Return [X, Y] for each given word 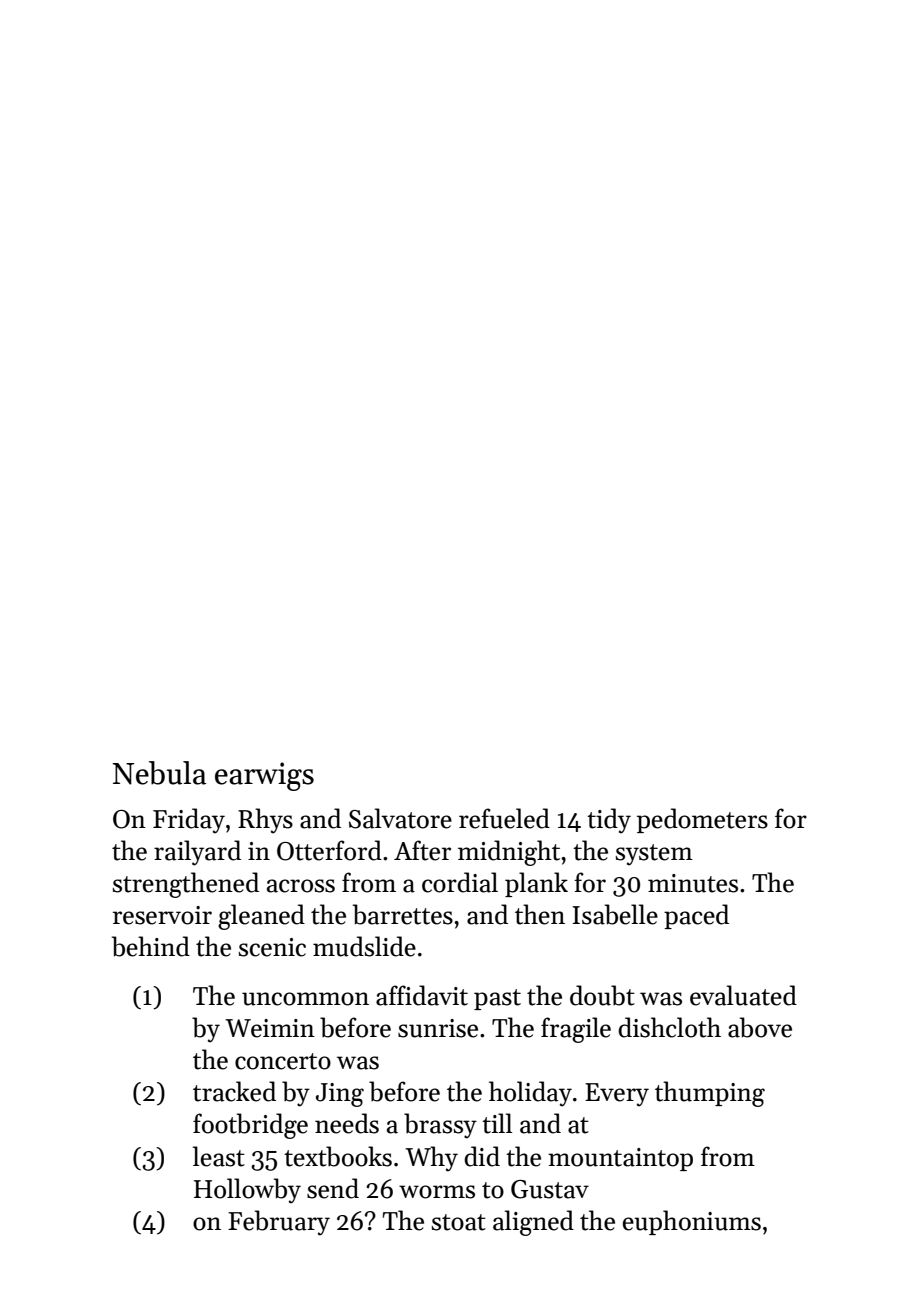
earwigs [264, 776]
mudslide [364, 946]
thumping [710, 1094]
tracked [234, 1091]
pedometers [702, 820]
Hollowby [247, 1191]
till [497, 1123]
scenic [272, 947]
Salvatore [400, 818]
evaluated [743, 995]
